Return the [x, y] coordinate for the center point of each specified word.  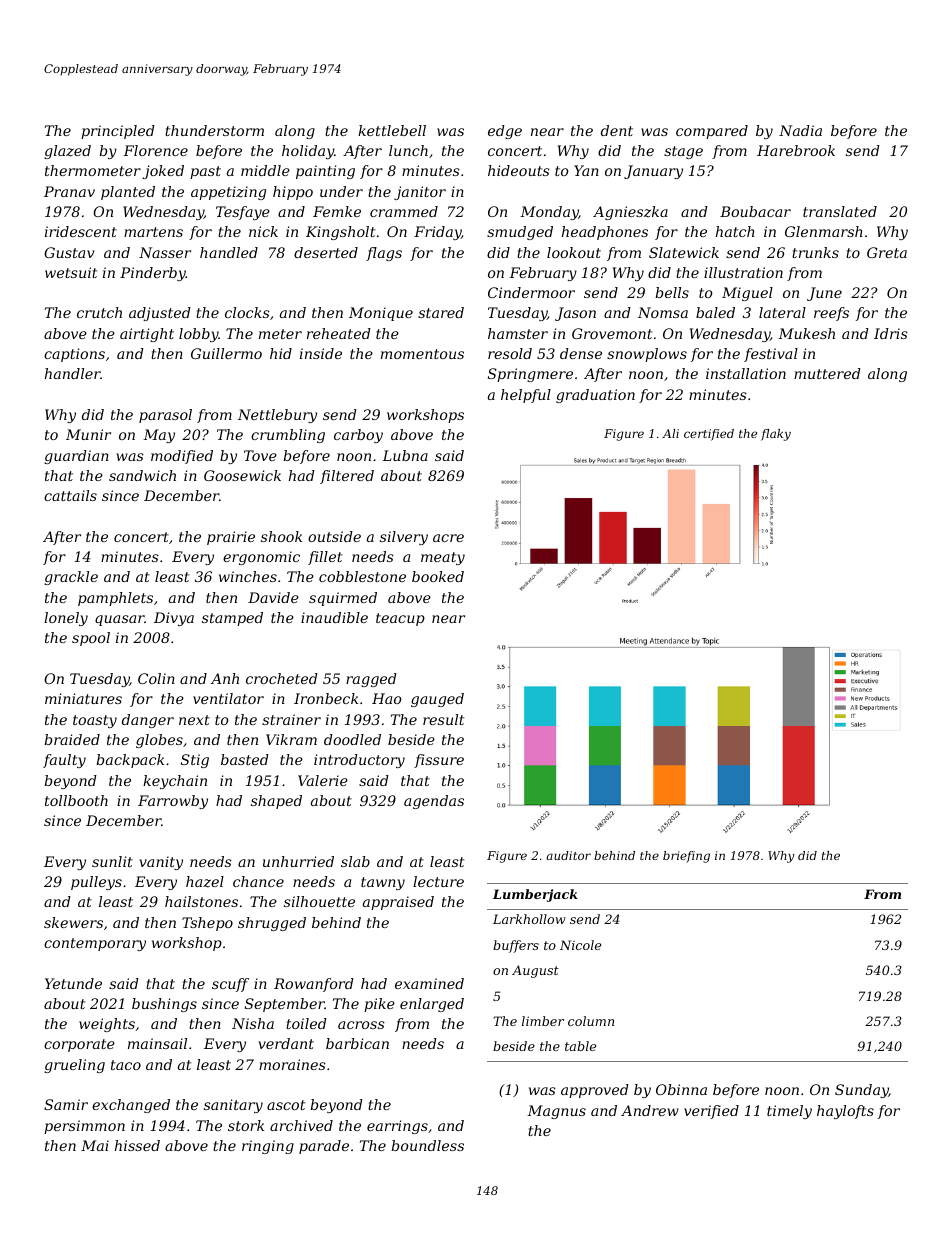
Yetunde [73, 983]
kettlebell [392, 130]
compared [712, 132]
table [580, 1046]
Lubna [405, 455]
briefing [686, 857]
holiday [308, 152]
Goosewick [242, 475]
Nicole [580, 945]
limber [543, 1021]
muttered [827, 373]
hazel [205, 882]
